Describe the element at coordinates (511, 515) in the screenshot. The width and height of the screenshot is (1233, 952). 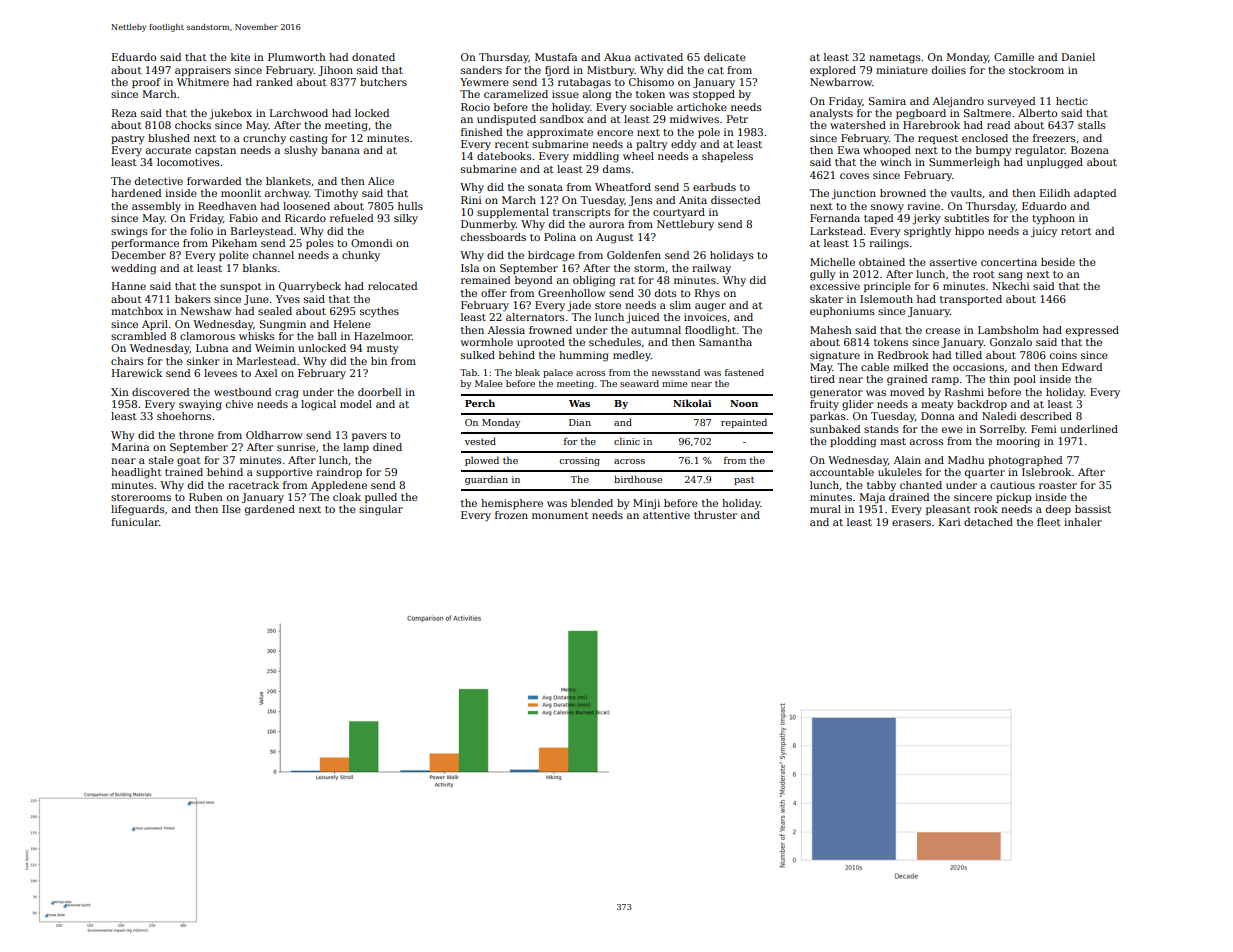
I see `frozen` at that location.
